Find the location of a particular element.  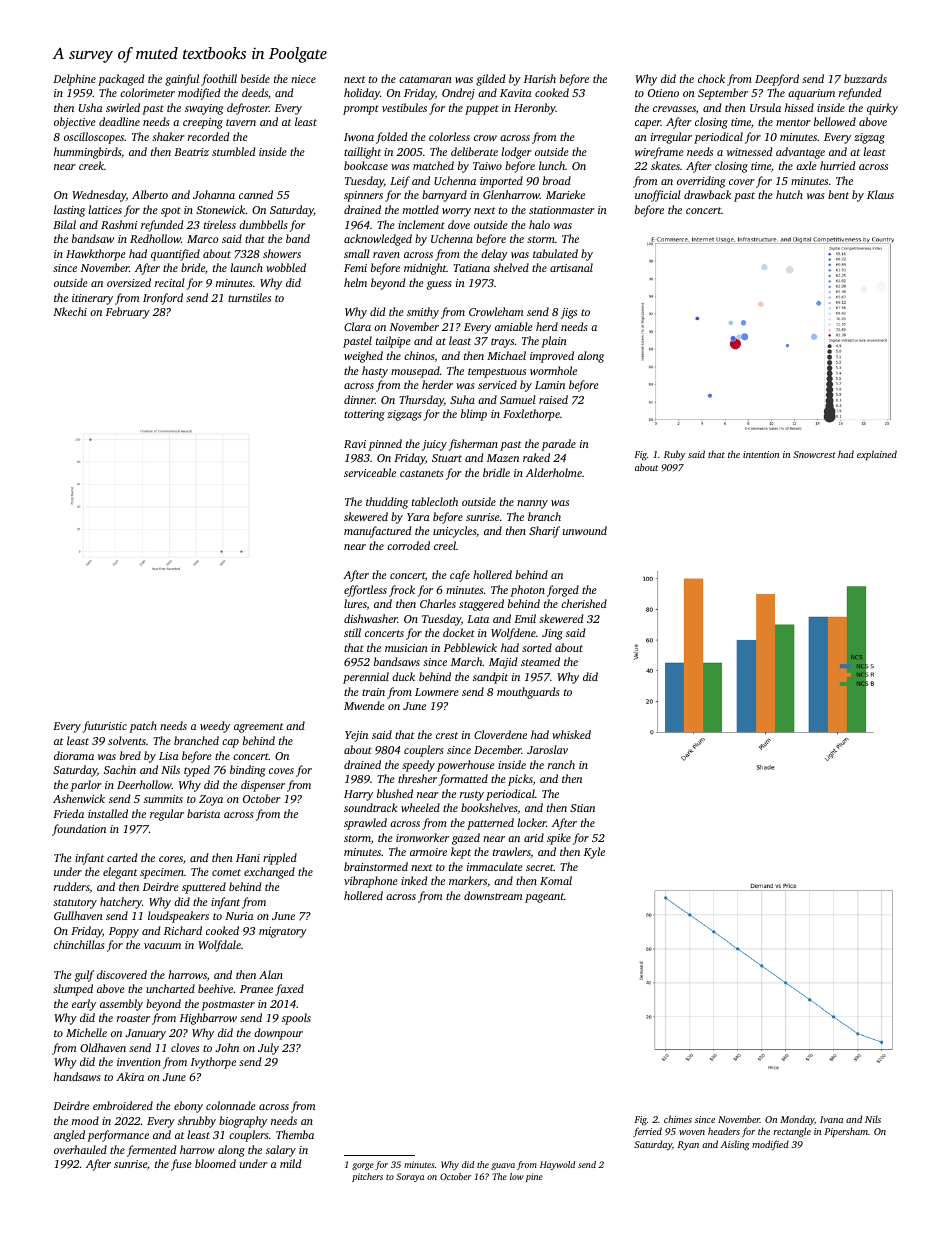

chock is located at coordinates (711, 78).
